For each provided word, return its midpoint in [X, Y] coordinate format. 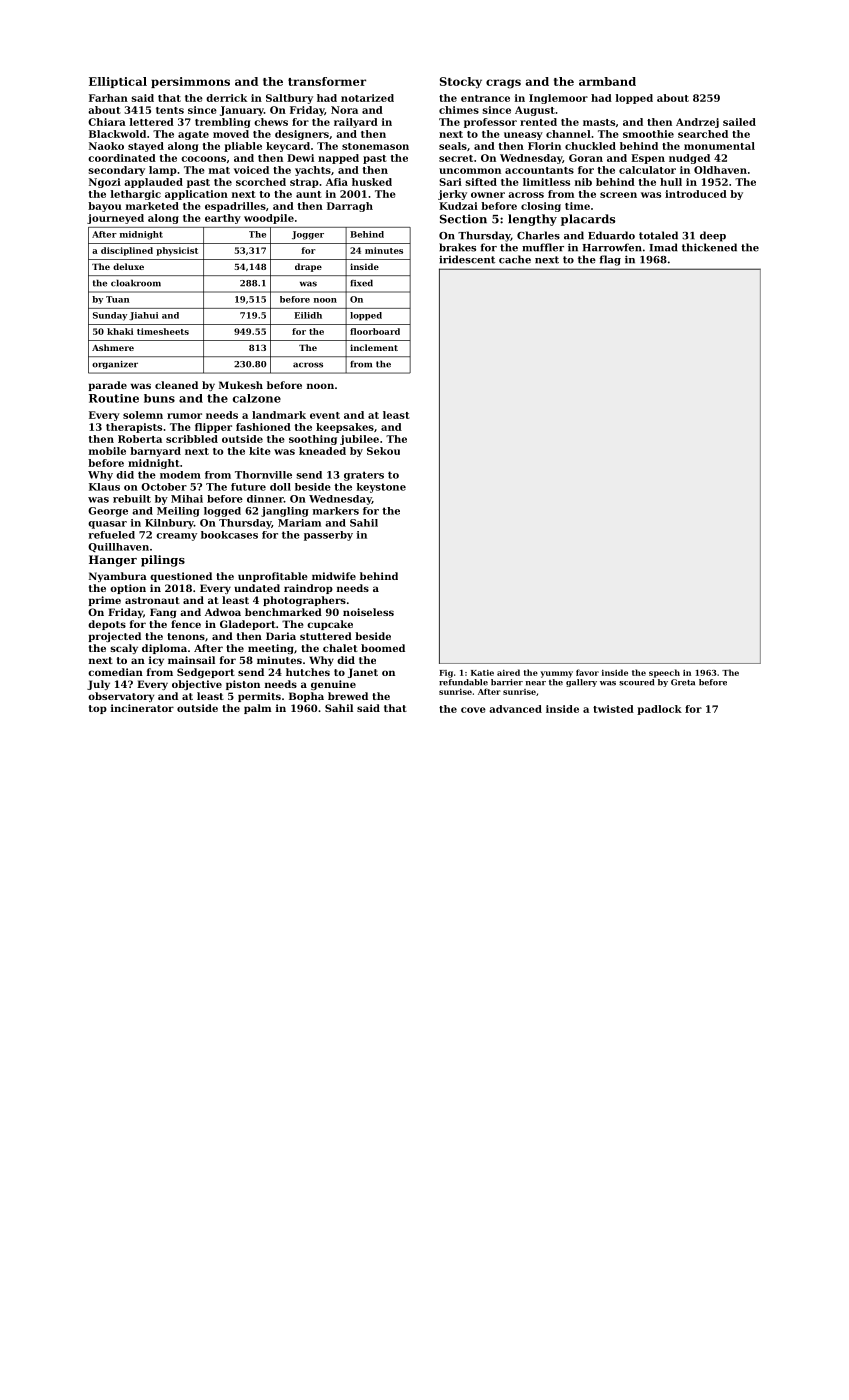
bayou [105, 207]
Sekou [383, 451]
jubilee [359, 440]
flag [610, 260]
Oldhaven [720, 170]
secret [456, 158]
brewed [348, 696]
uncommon [470, 171]
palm [258, 709]
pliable [243, 147]
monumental [719, 146]
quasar [107, 525]
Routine [114, 398]
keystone [381, 488]
